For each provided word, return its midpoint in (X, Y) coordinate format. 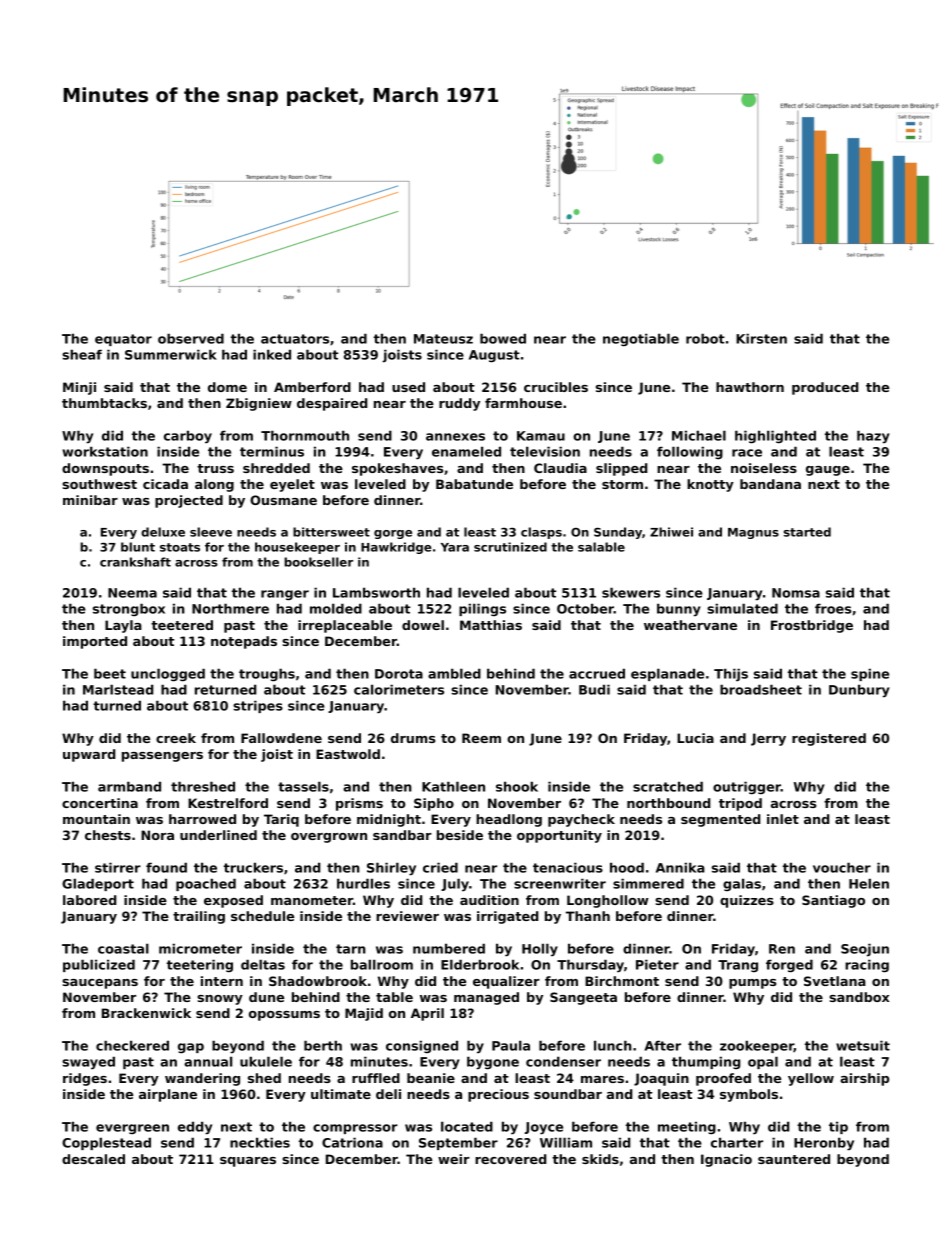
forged (789, 966)
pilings (482, 609)
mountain (96, 819)
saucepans (100, 984)
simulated (742, 608)
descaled (93, 1159)
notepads (244, 642)
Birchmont (622, 981)
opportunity (559, 836)
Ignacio (726, 1160)
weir (454, 1159)
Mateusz (443, 339)
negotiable (641, 339)
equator (123, 340)
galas (742, 884)
